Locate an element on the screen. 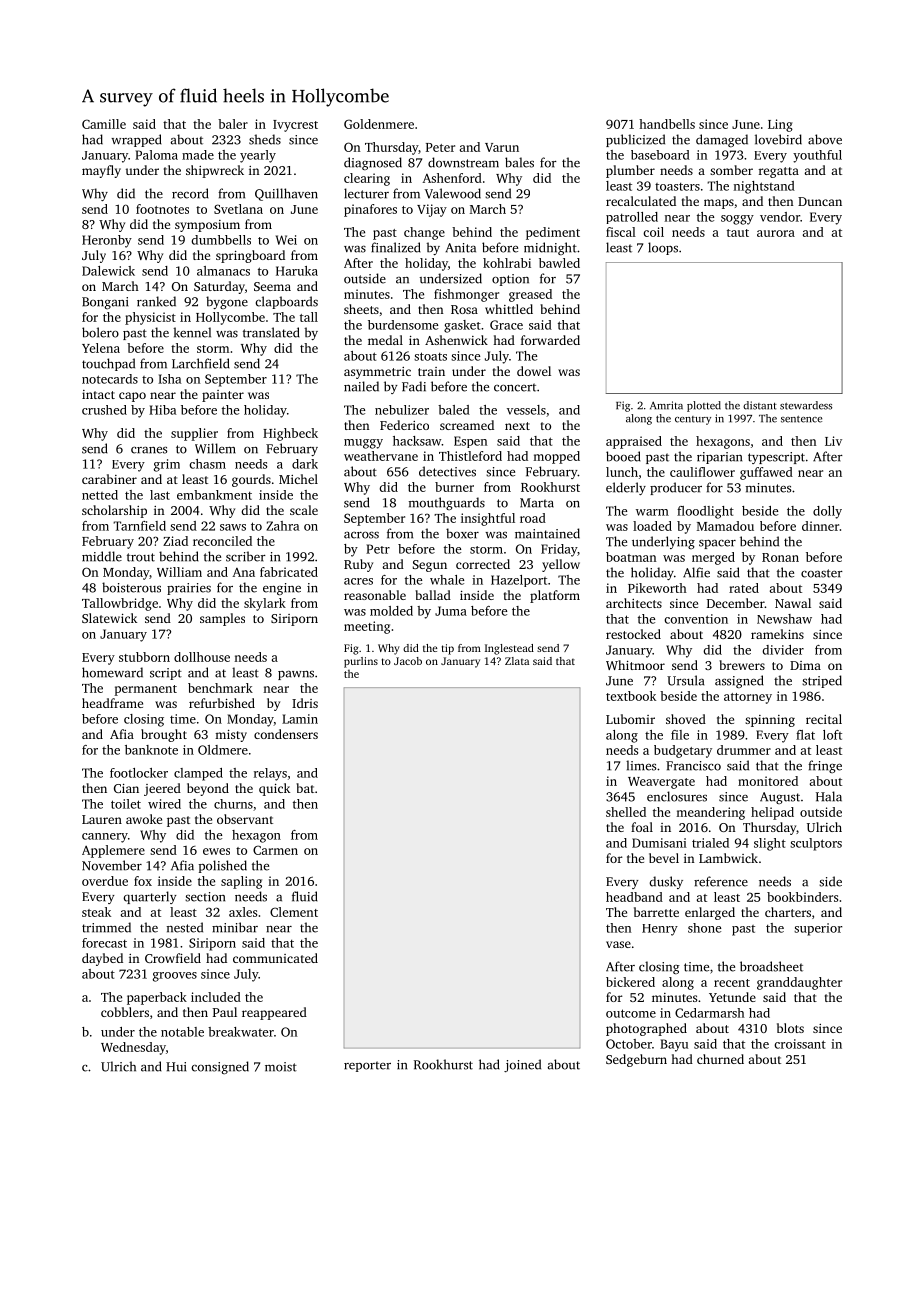  paperback is located at coordinates (157, 998).
